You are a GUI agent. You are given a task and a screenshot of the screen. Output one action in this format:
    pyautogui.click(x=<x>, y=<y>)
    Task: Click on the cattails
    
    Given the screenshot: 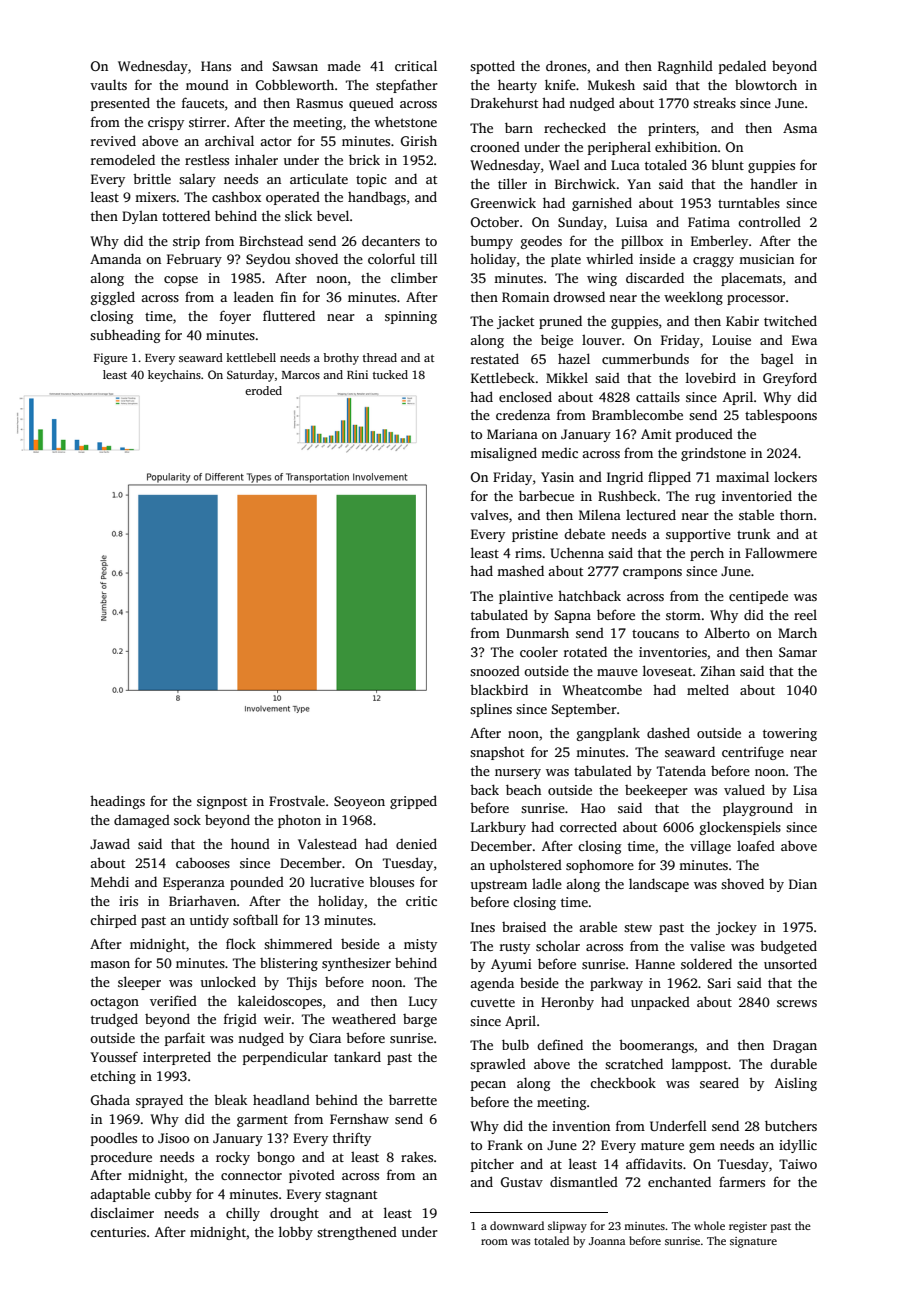 What is the action you would take?
    pyautogui.click(x=658, y=396)
